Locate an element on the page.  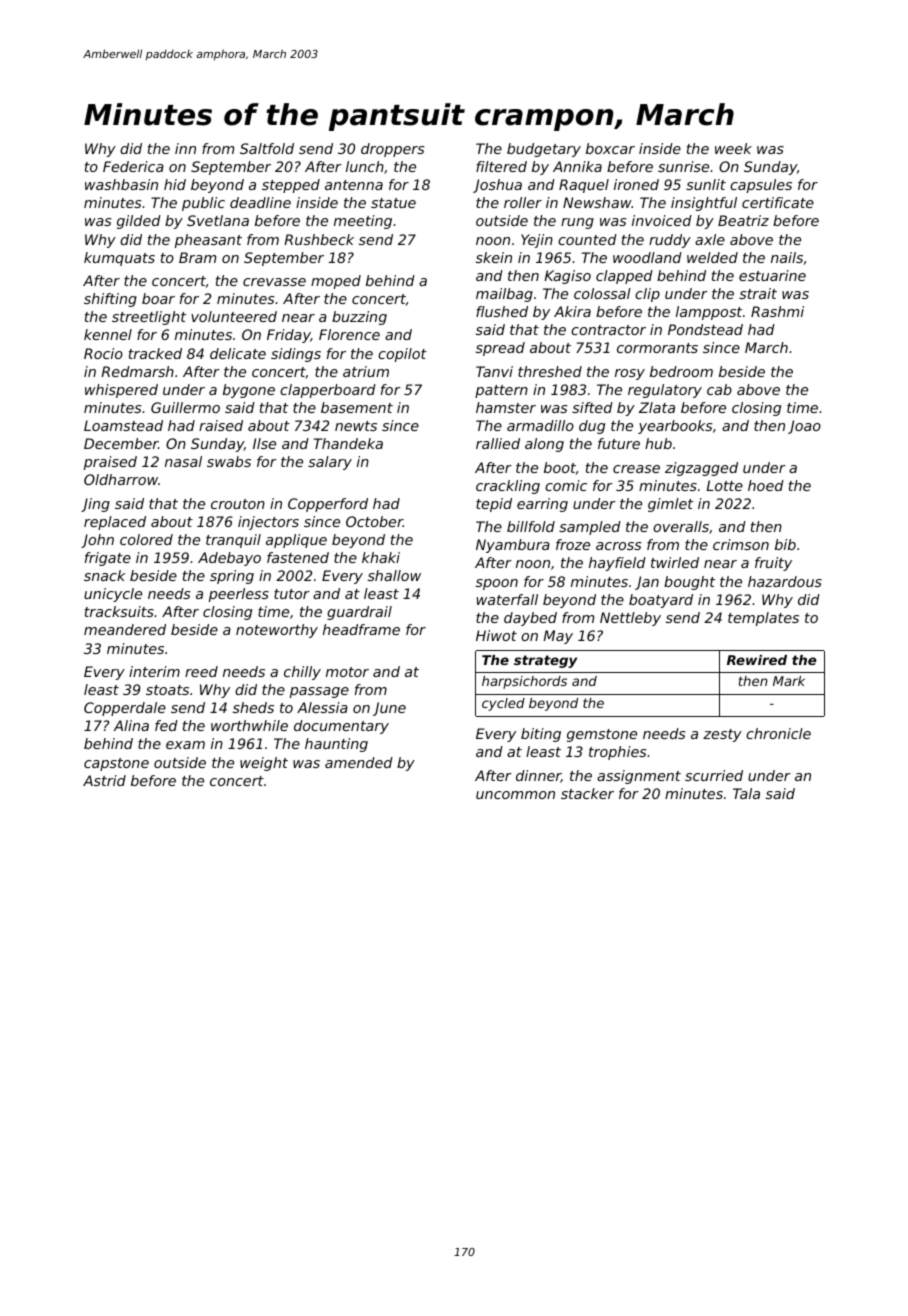
sidings is located at coordinates (296, 355).
